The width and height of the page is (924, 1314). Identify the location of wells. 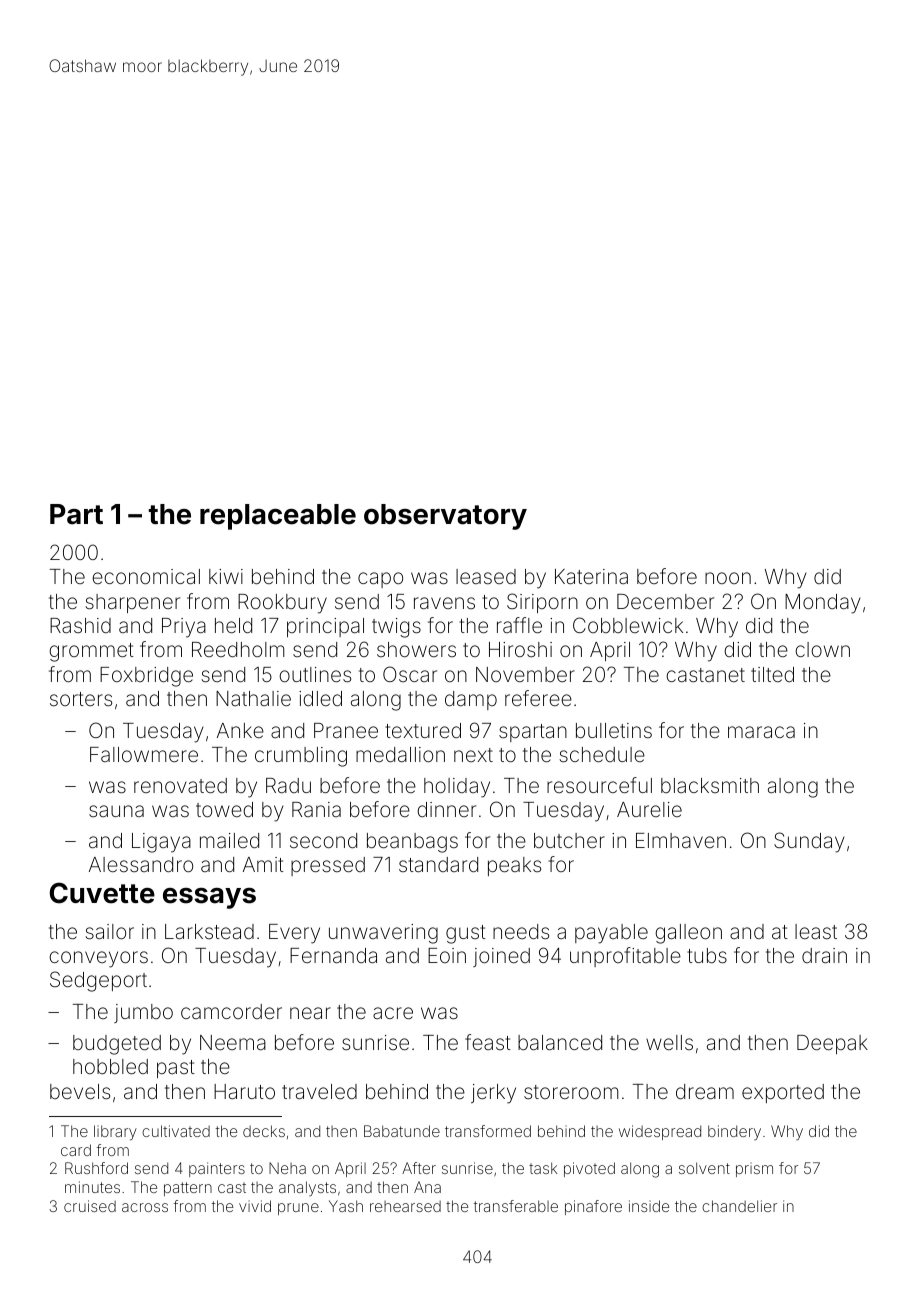
(669, 1042).
